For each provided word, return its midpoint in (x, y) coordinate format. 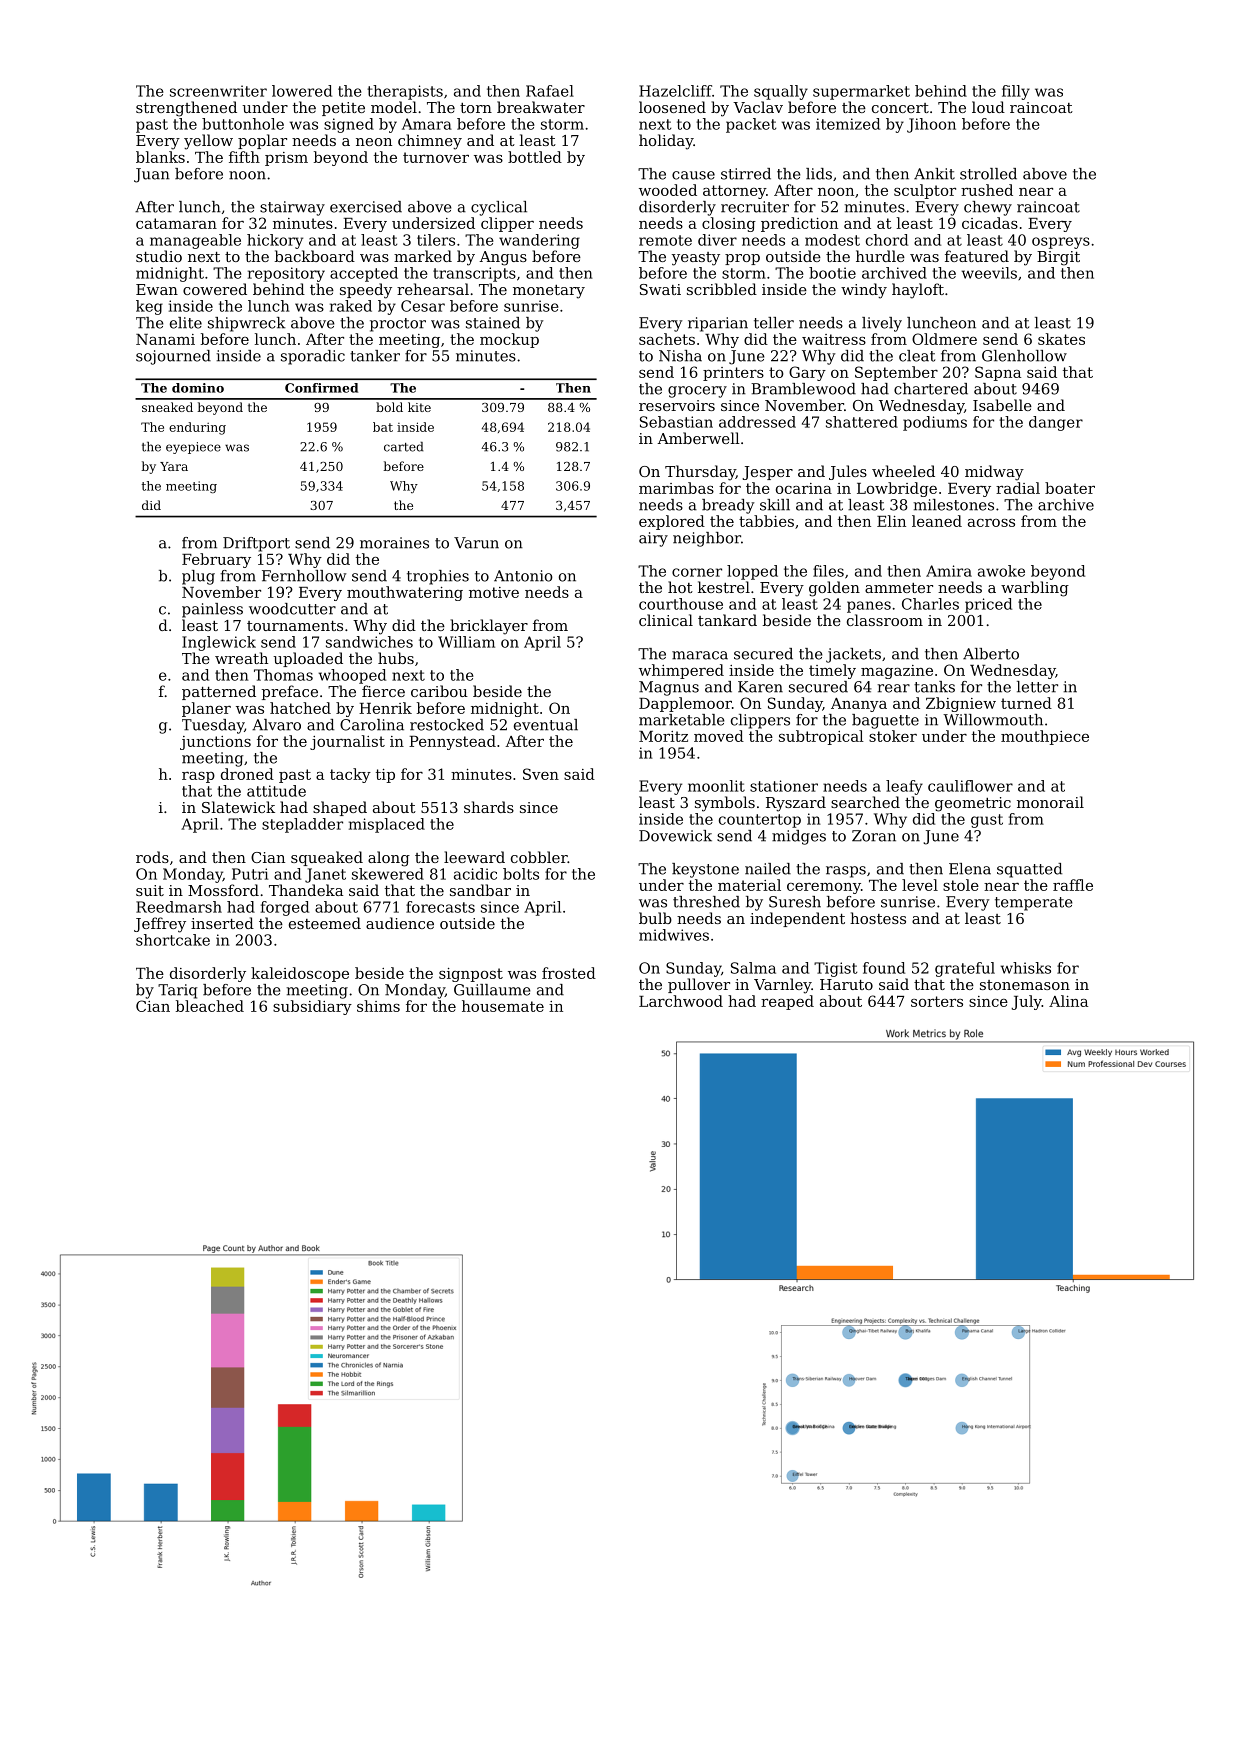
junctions (215, 743)
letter (1037, 687)
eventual (546, 725)
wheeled (903, 471)
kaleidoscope (300, 974)
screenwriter (218, 91)
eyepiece (193, 448)
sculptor (925, 191)
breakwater (541, 107)
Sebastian (676, 422)
